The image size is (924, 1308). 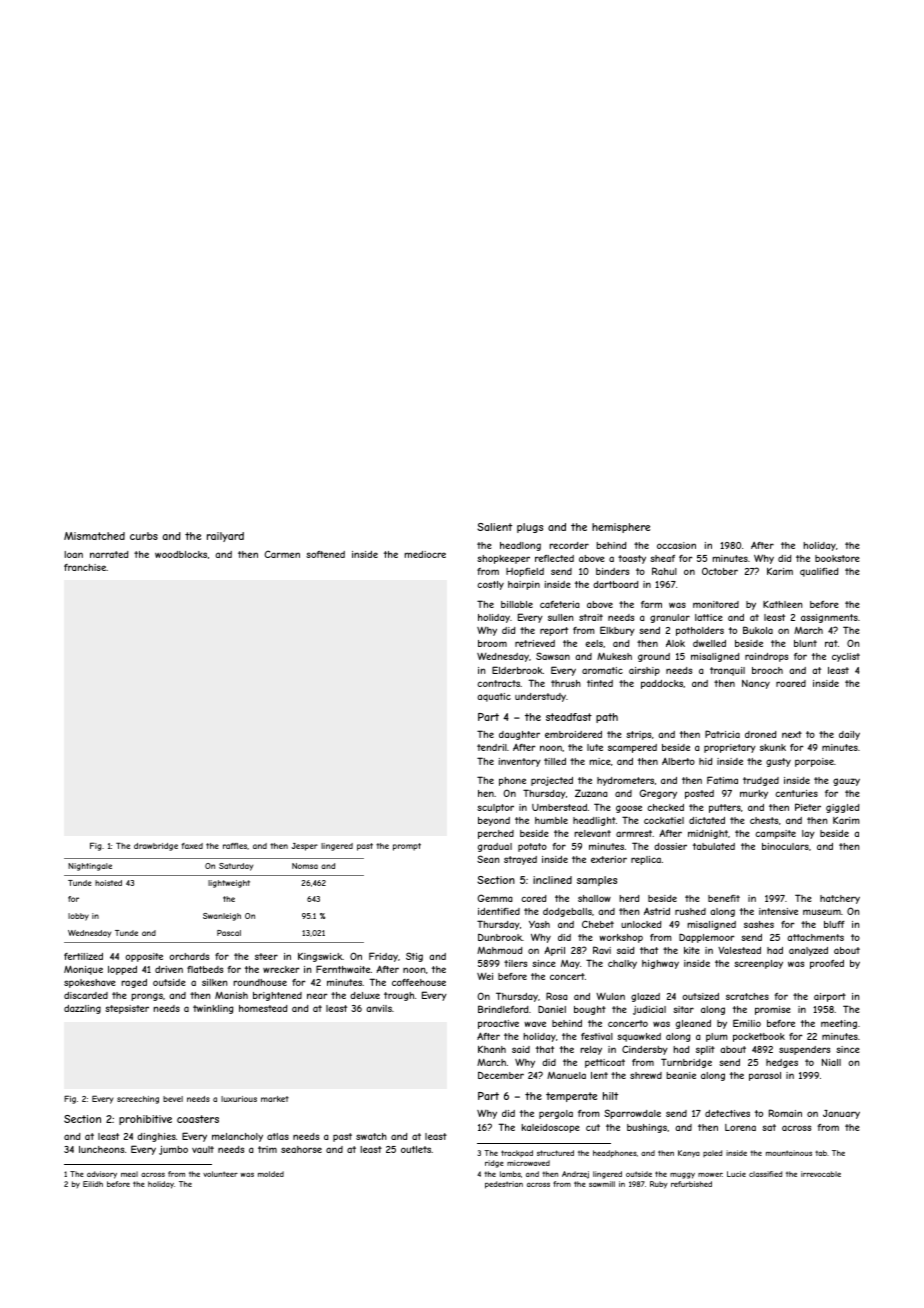 I want to click on fertilized, so click(x=83, y=956).
